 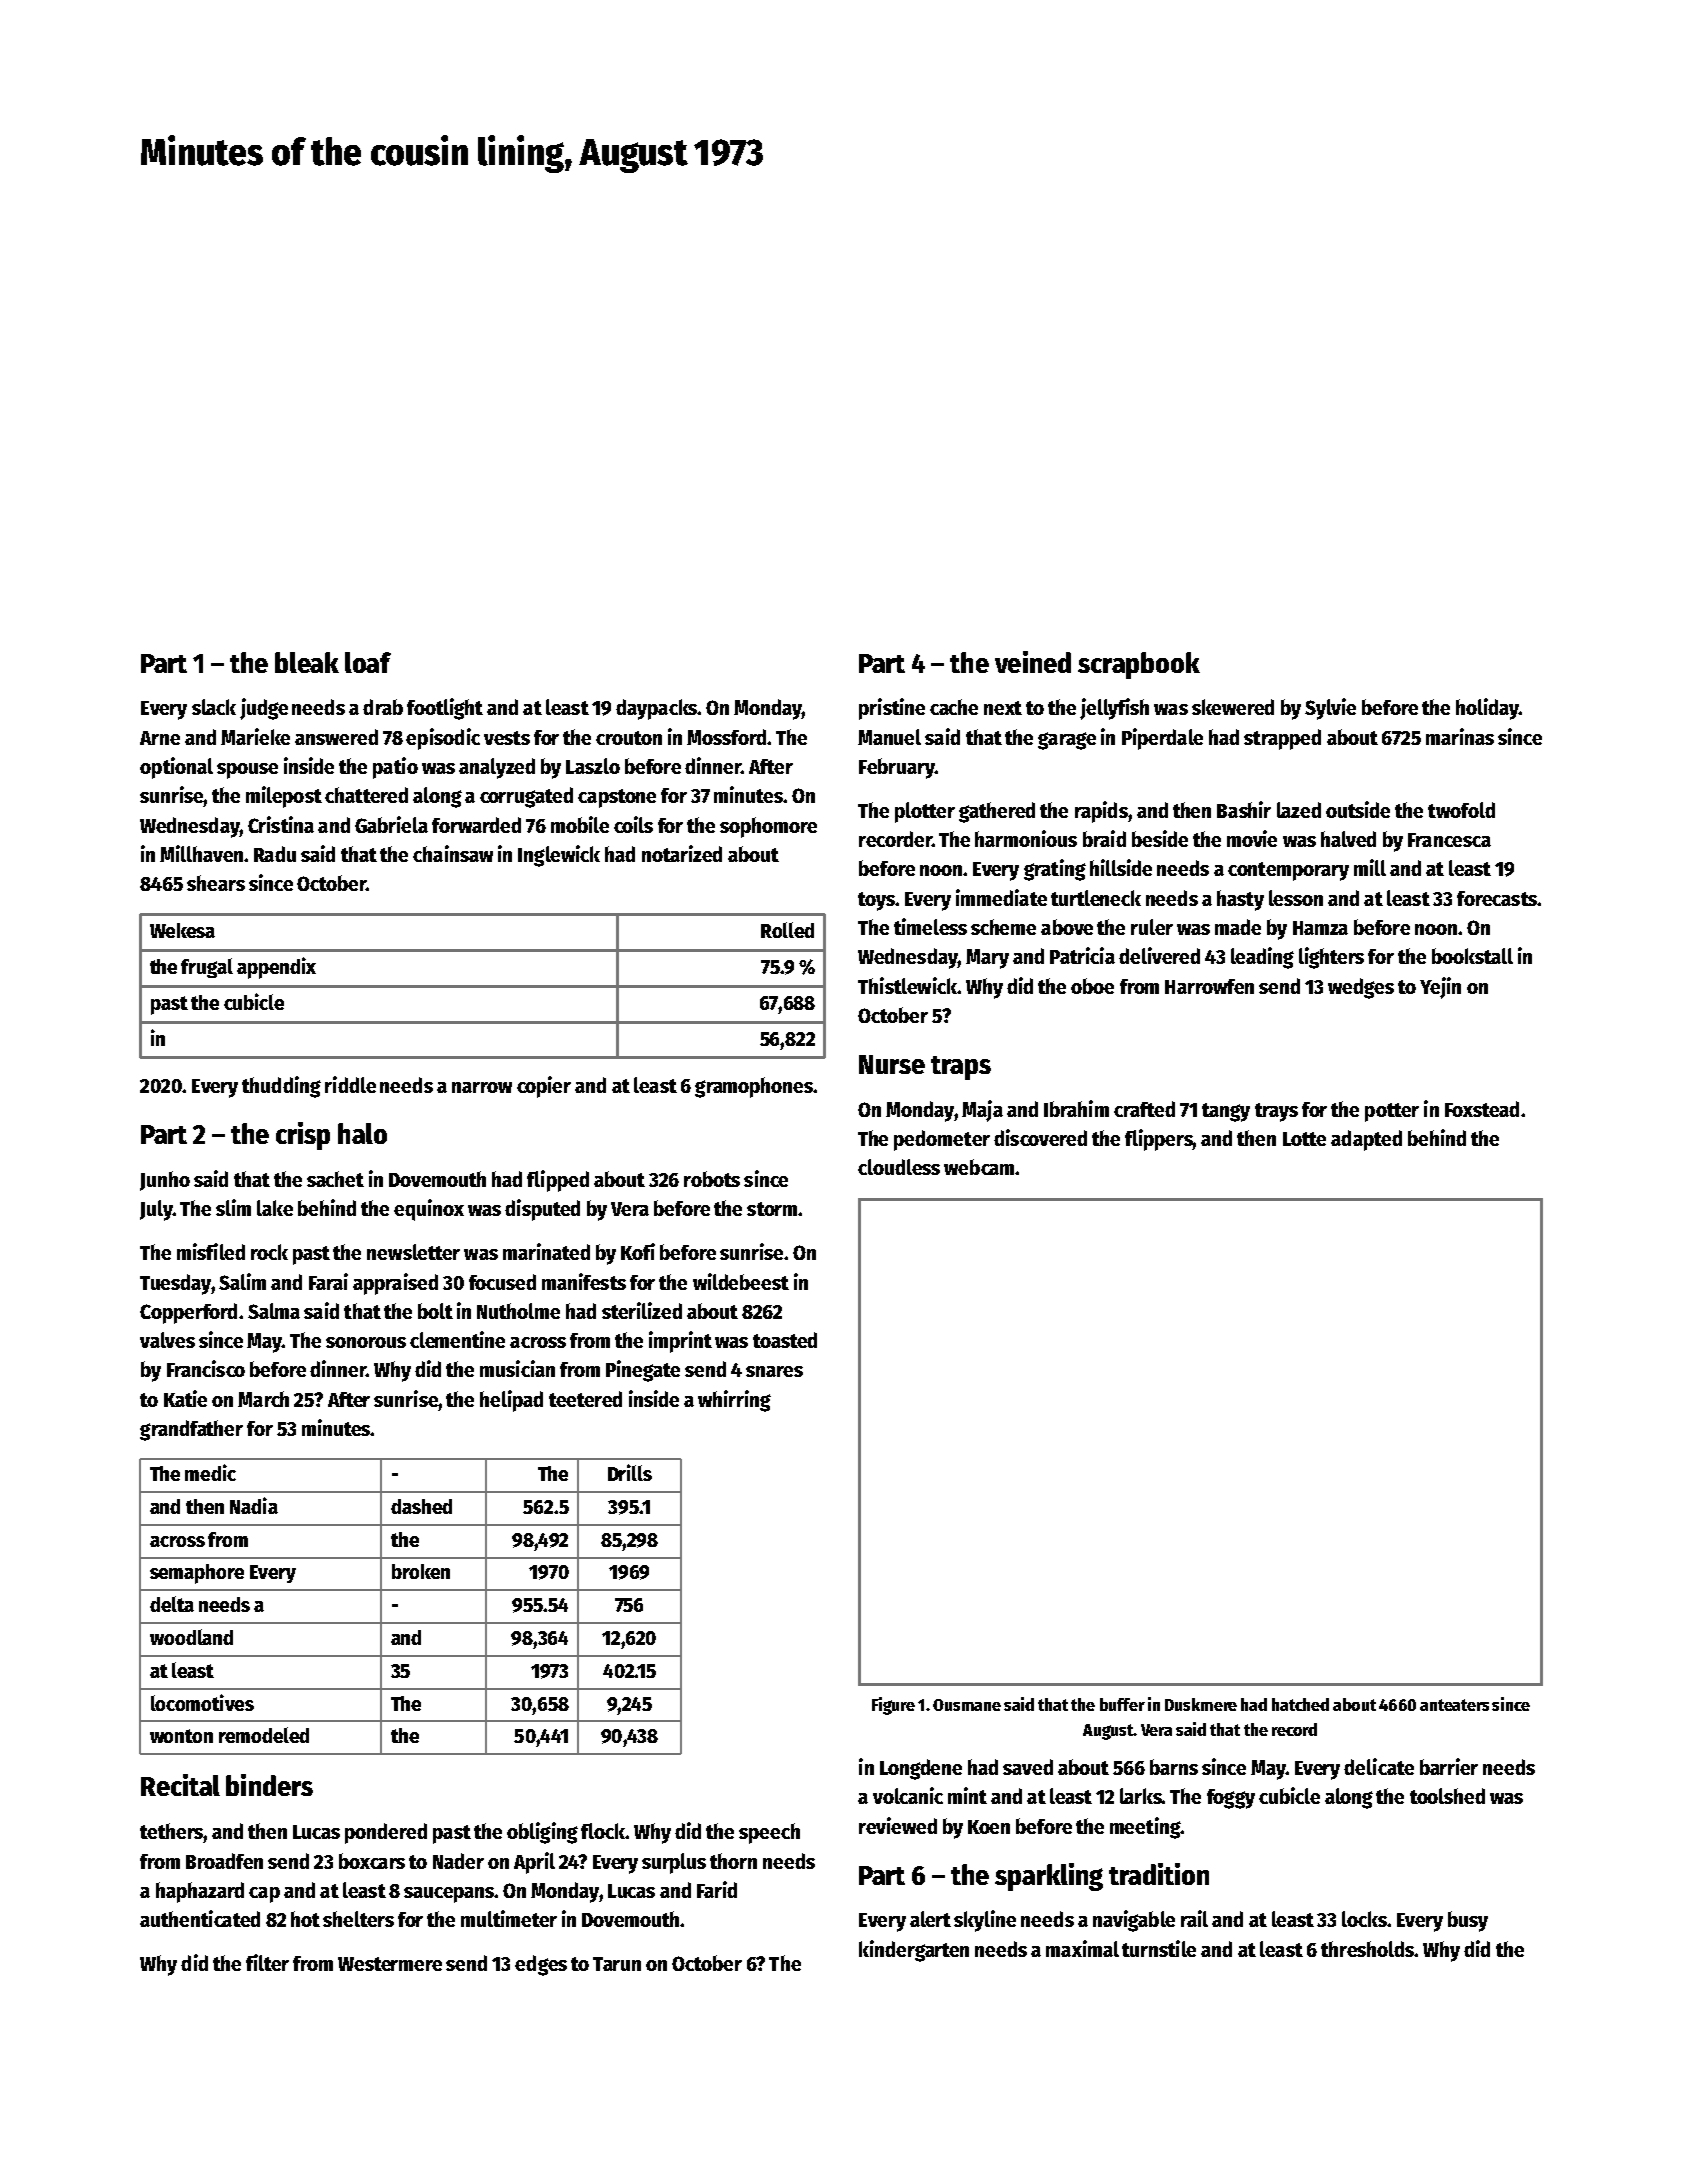 What do you see at coordinates (1330, 709) in the screenshot?
I see `Sylvie` at bounding box center [1330, 709].
